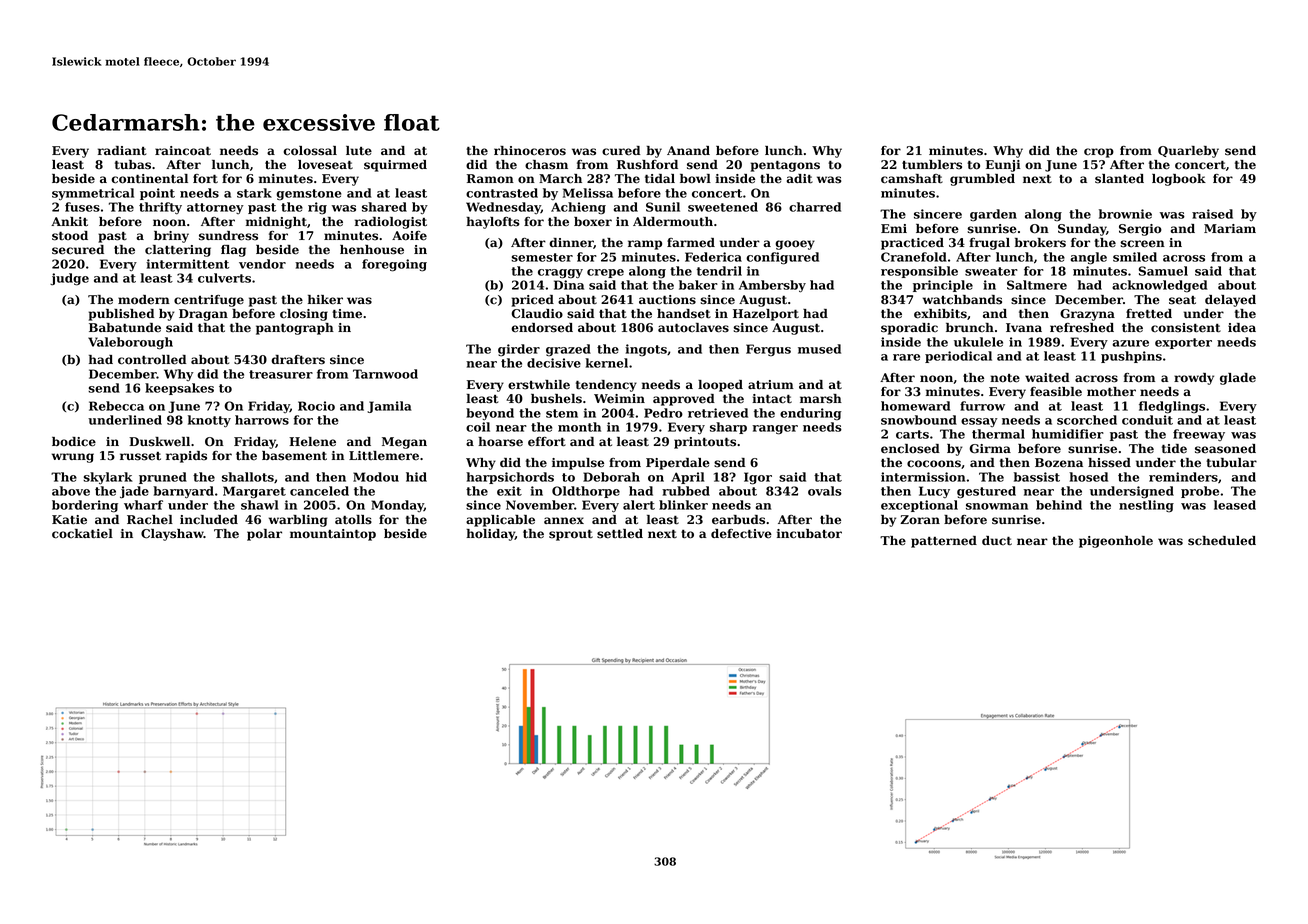 This document has width=1308, height=924. What do you see at coordinates (1149, 314) in the document?
I see `fretted` at bounding box center [1149, 314].
